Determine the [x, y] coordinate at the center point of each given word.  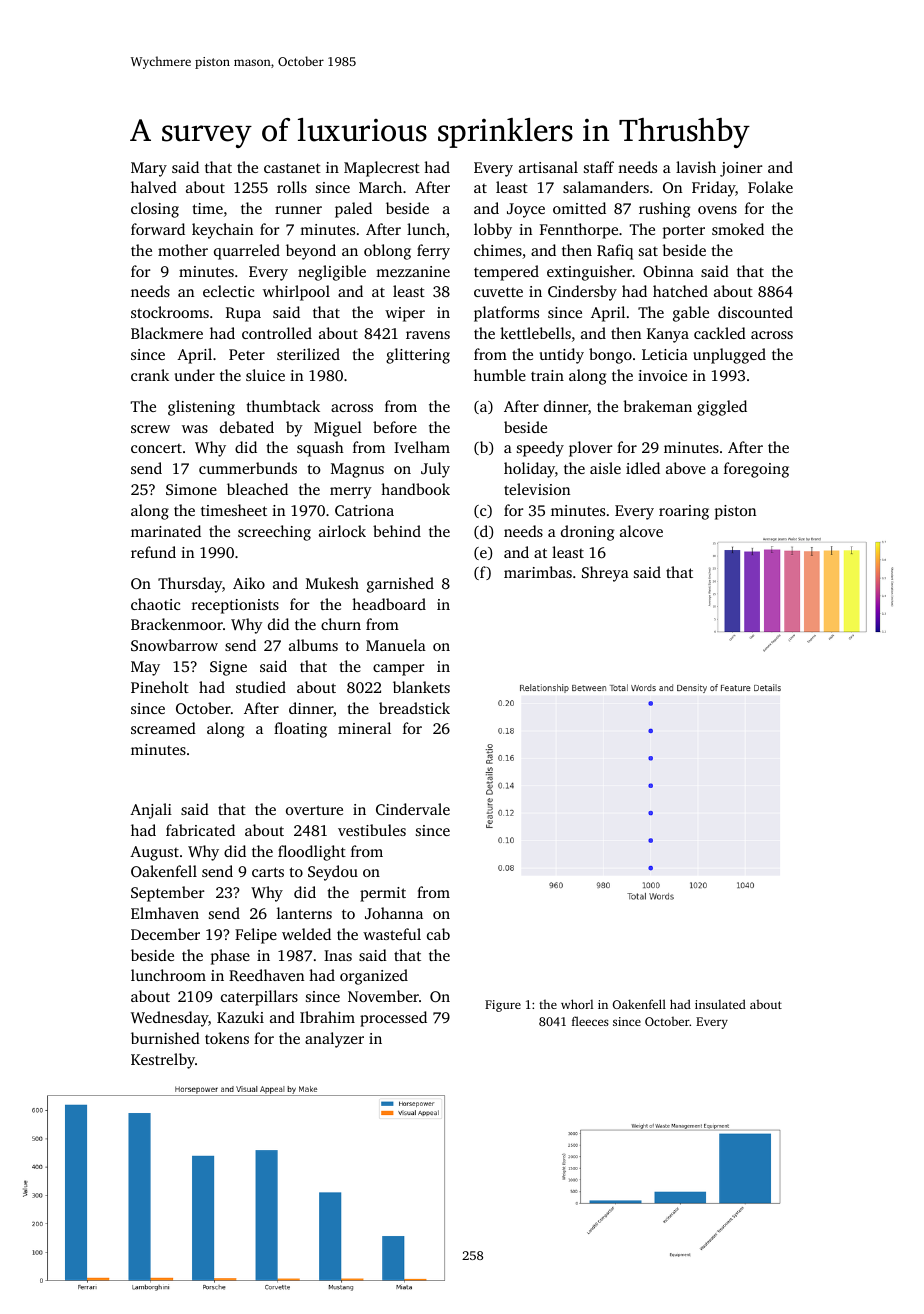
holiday [529, 470]
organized [374, 977]
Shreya [605, 574]
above [686, 468]
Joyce [526, 210]
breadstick [414, 708]
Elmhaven [165, 913]
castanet [292, 168]
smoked [738, 229]
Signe [228, 668]
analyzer [334, 1040]
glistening [201, 408]
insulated [720, 1004]
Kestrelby [163, 1061]
